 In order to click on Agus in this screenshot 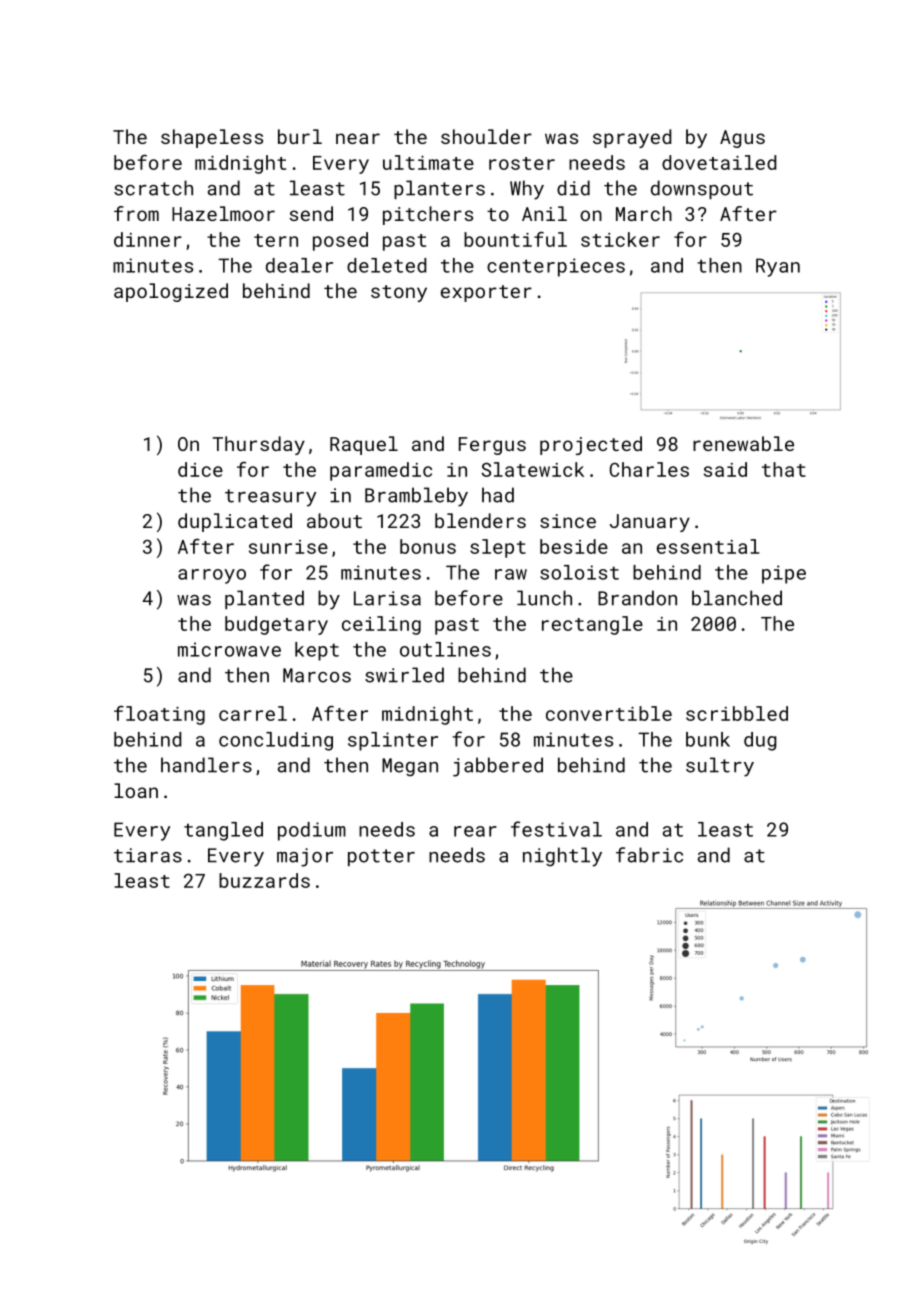, I will do `click(742, 139)`.
